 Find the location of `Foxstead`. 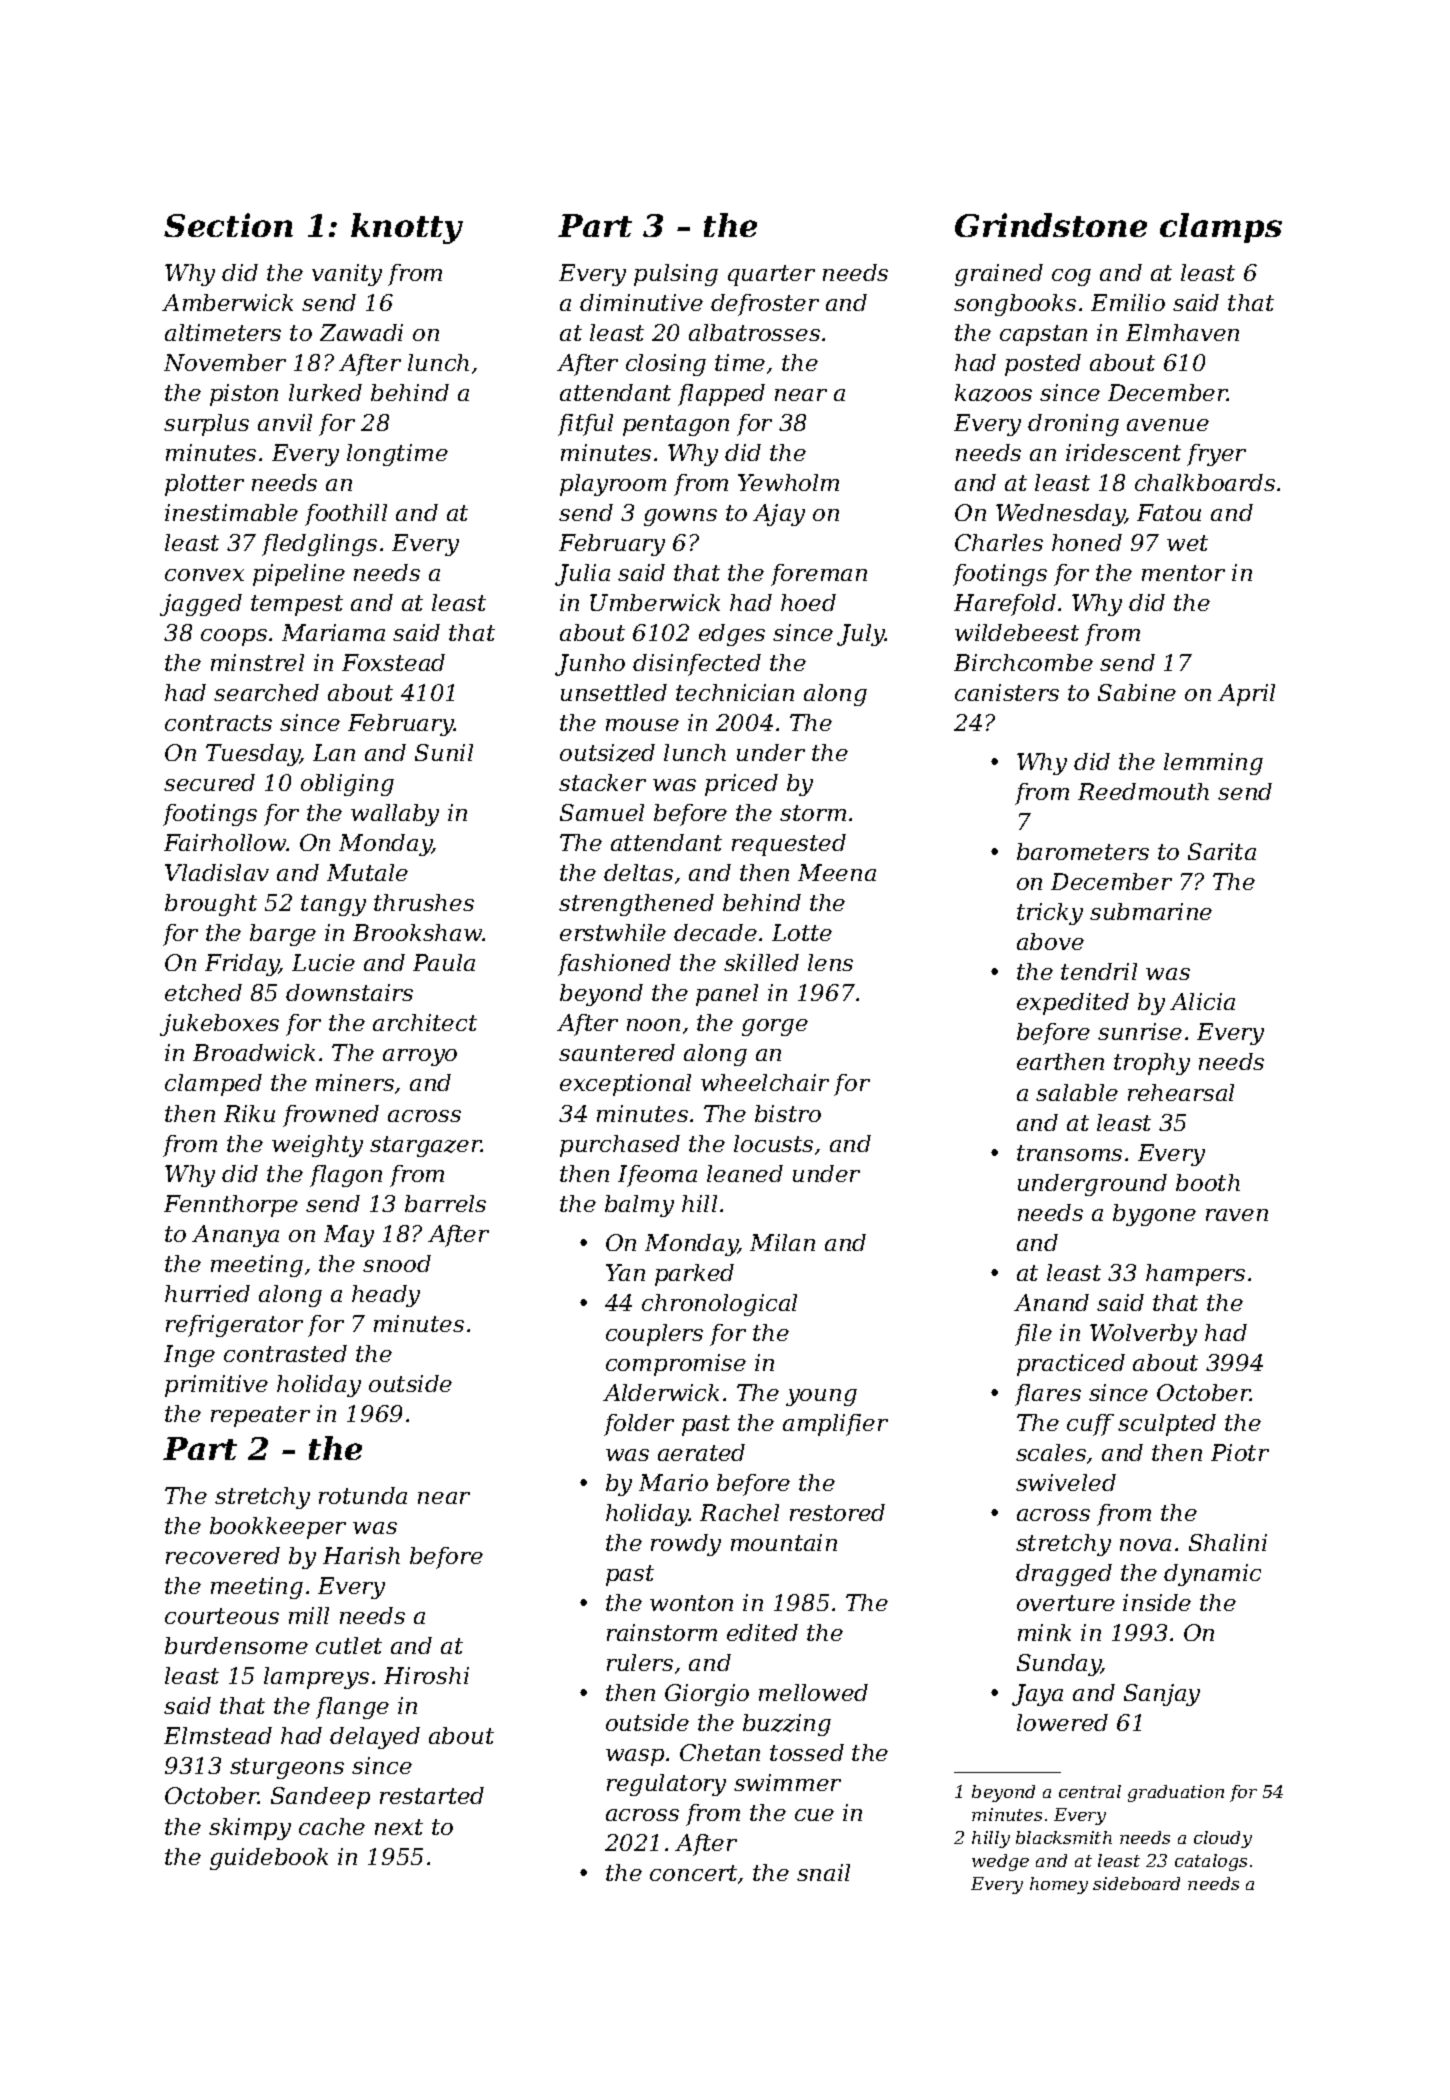

Foxstead is located at coordinates (393, 662).
